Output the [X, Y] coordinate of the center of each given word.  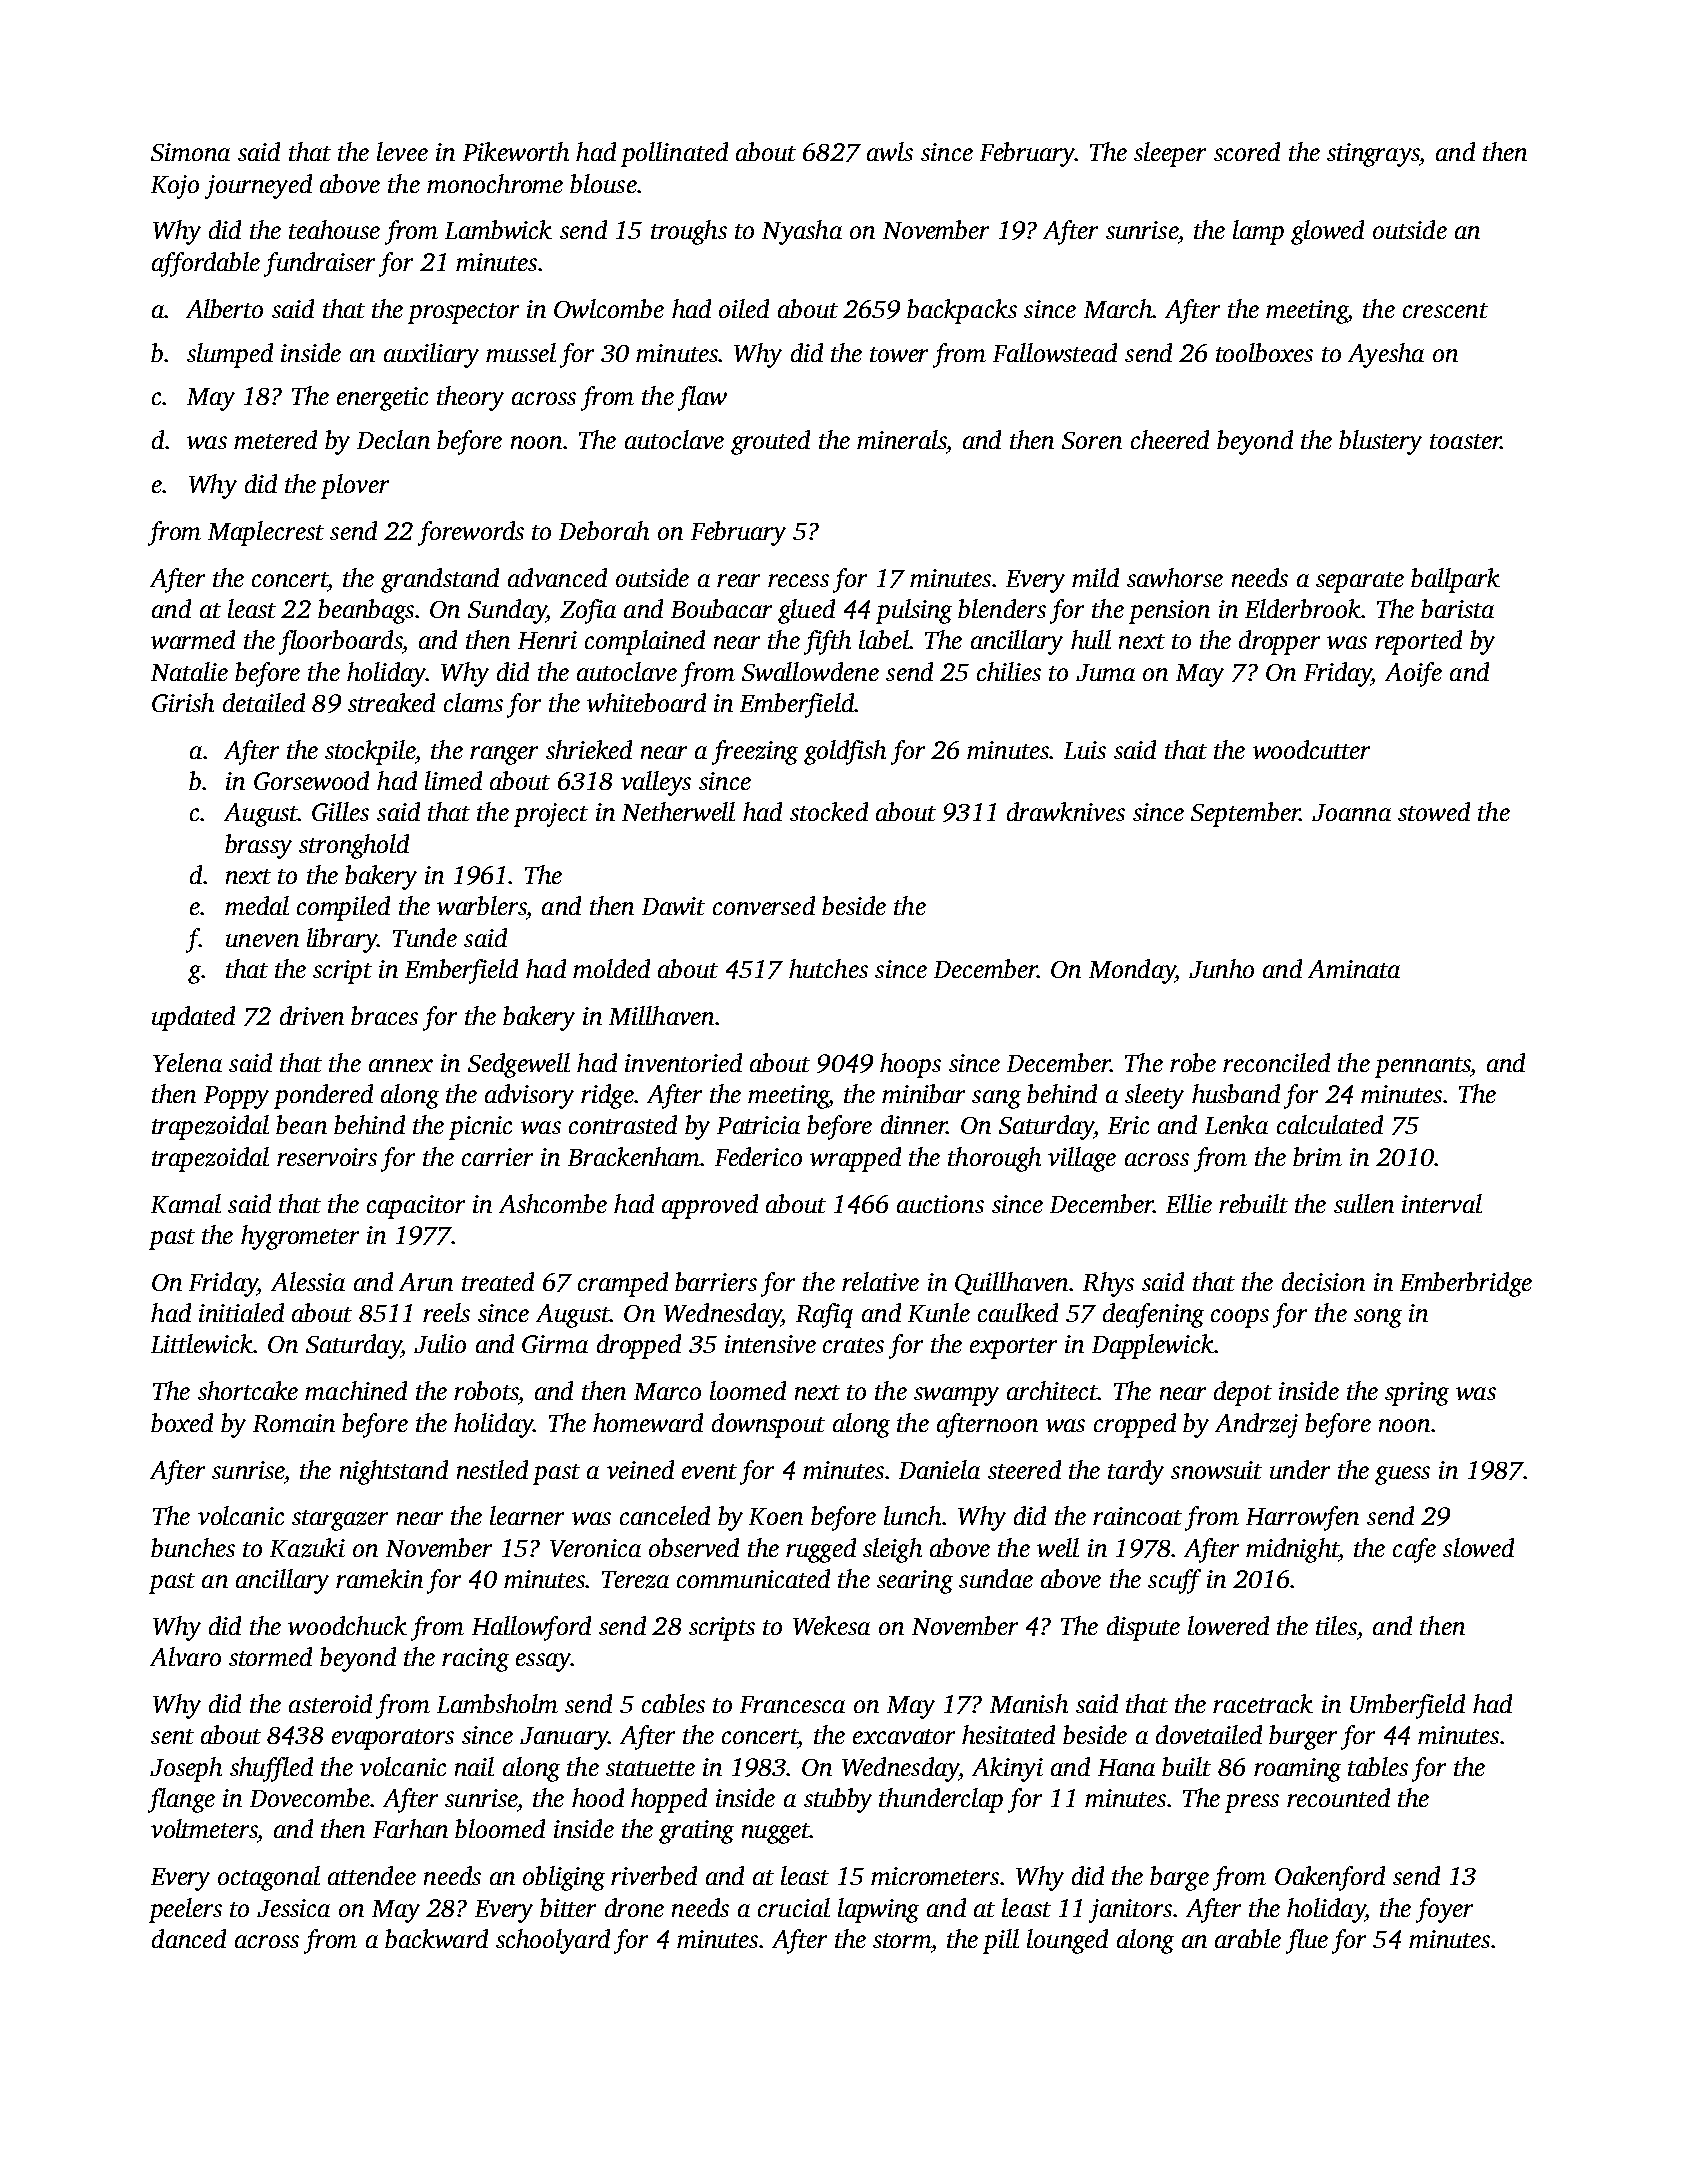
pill [1001, 1941]
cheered [1170, 439]
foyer [1444, 1910]
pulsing [914, 611]
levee [402, 151]
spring [1417, 1394]
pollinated [674, 154]
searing [915, 1582]
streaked [391, 702]
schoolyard [553, 1941]
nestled [492, 1469]
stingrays [1373, 155]
